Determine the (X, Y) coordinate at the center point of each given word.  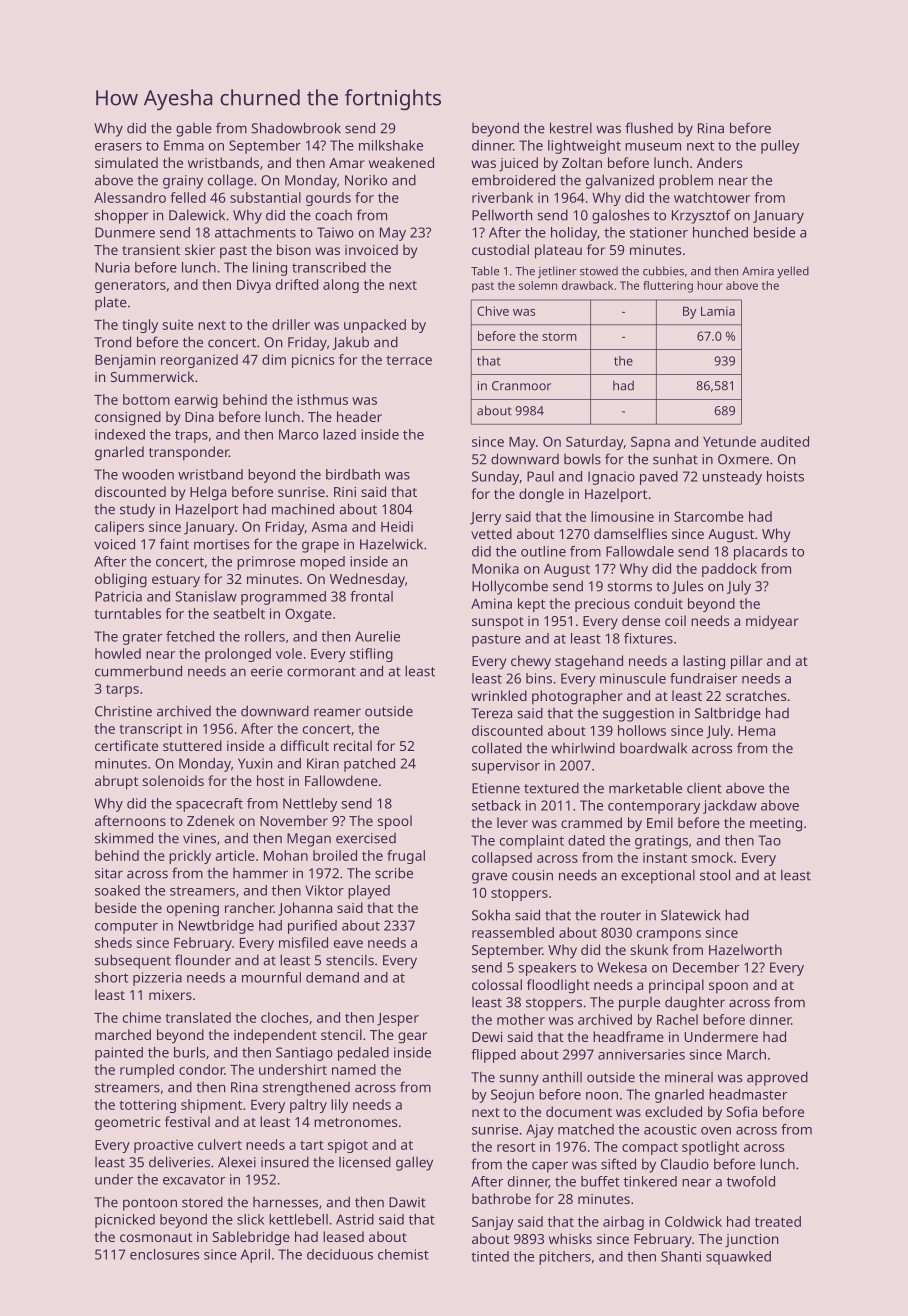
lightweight (584, 147)
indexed (120, 434)
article (235, 855)
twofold (751, 1181)
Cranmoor (521, 386)
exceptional (658, 876)
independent (275, 1036)
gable (194, 129)
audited (785, 441)
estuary (176, 581)
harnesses (285, 1202)
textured (551, 788)
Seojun (512, 1096)
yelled (793, 272)
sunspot (498, 623)
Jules (687, 587)
